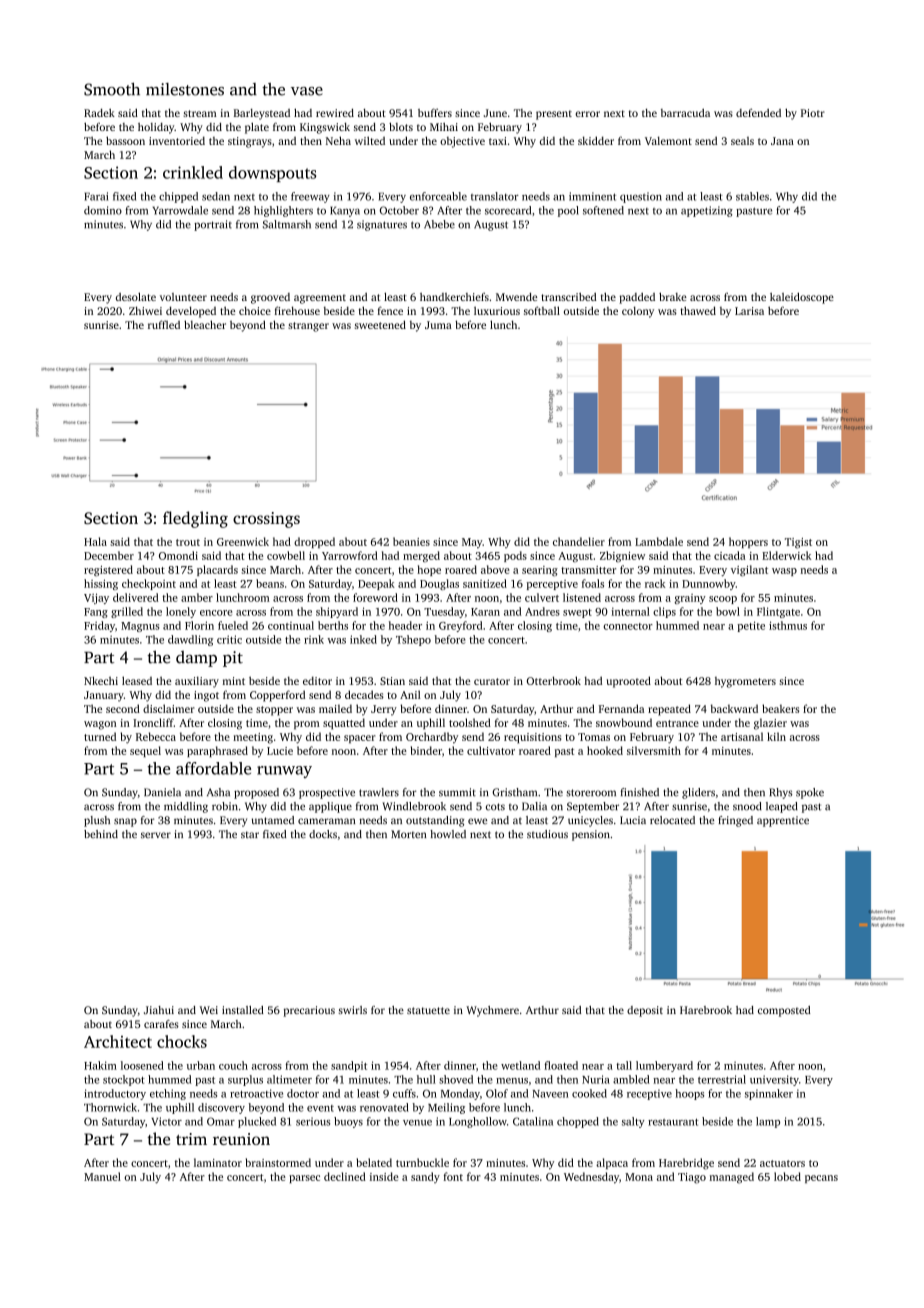 Image resolution: width=924 pixels, height=1308 pixels. Describe the element at coordinates (95, 541) in the document. I see `Hala` at that location.
